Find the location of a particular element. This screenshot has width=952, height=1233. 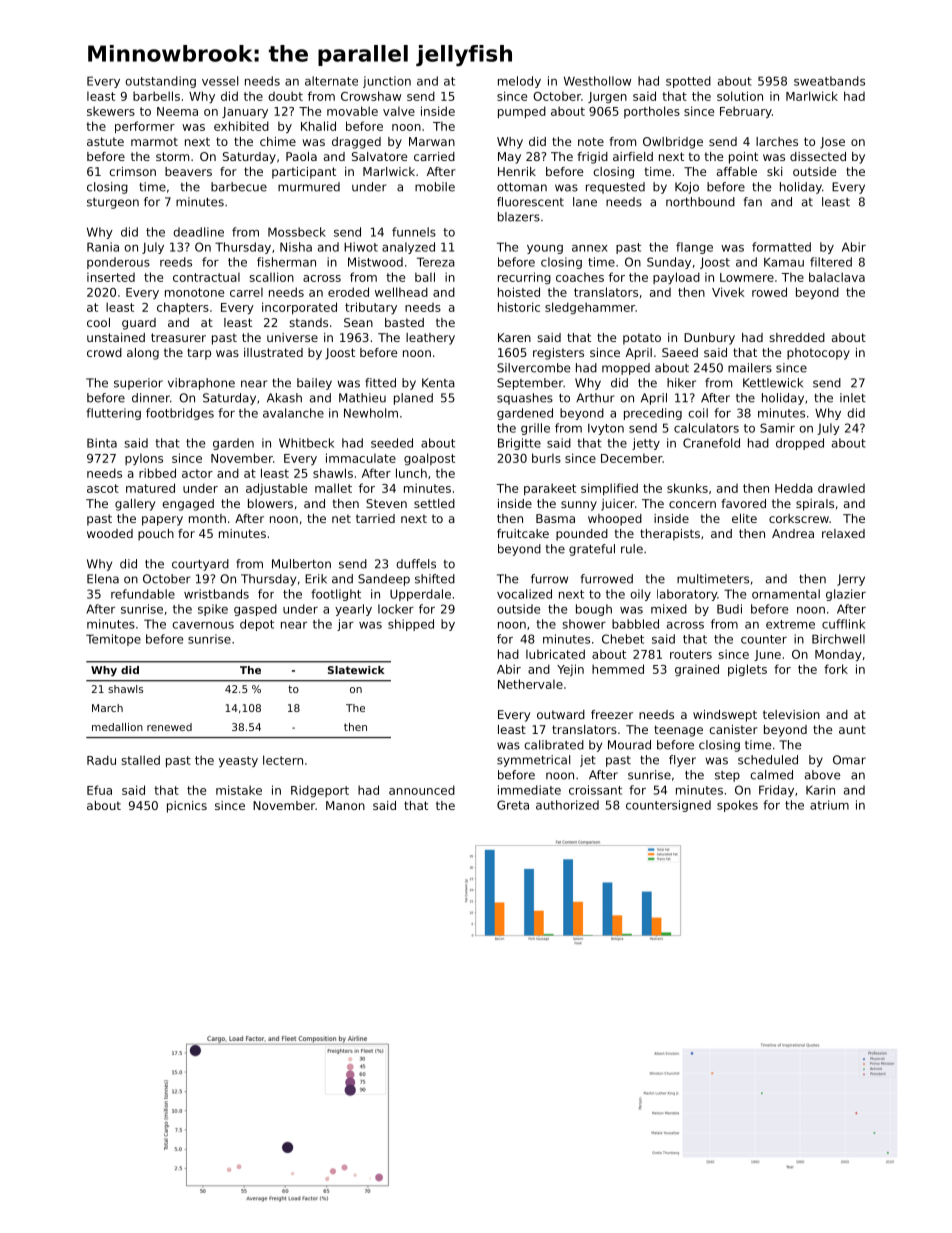

Saeed is located at coordinates (680, 352).
